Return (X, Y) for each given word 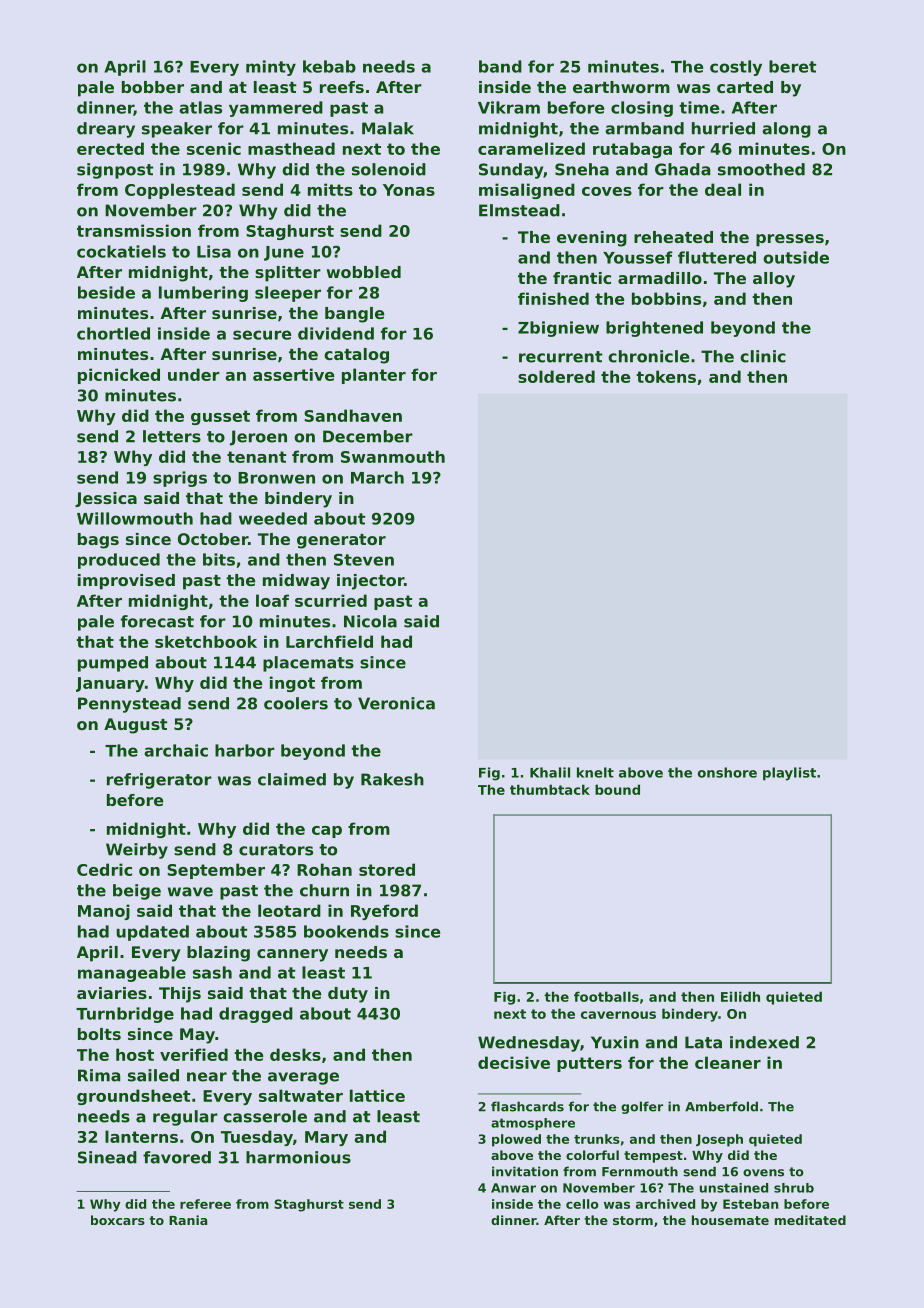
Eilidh (740, 996)
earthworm (621, 87)
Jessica (106, 499)
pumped (113, 664)
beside (106, 292)
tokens (666, 376)
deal (723, 189)
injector (370, 582)
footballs (606, 996)
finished (553, 298)
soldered (556, 376)
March (377, 477)
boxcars (118, 1220)
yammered (276, 109)
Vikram (509, 107)
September (216, 871)
